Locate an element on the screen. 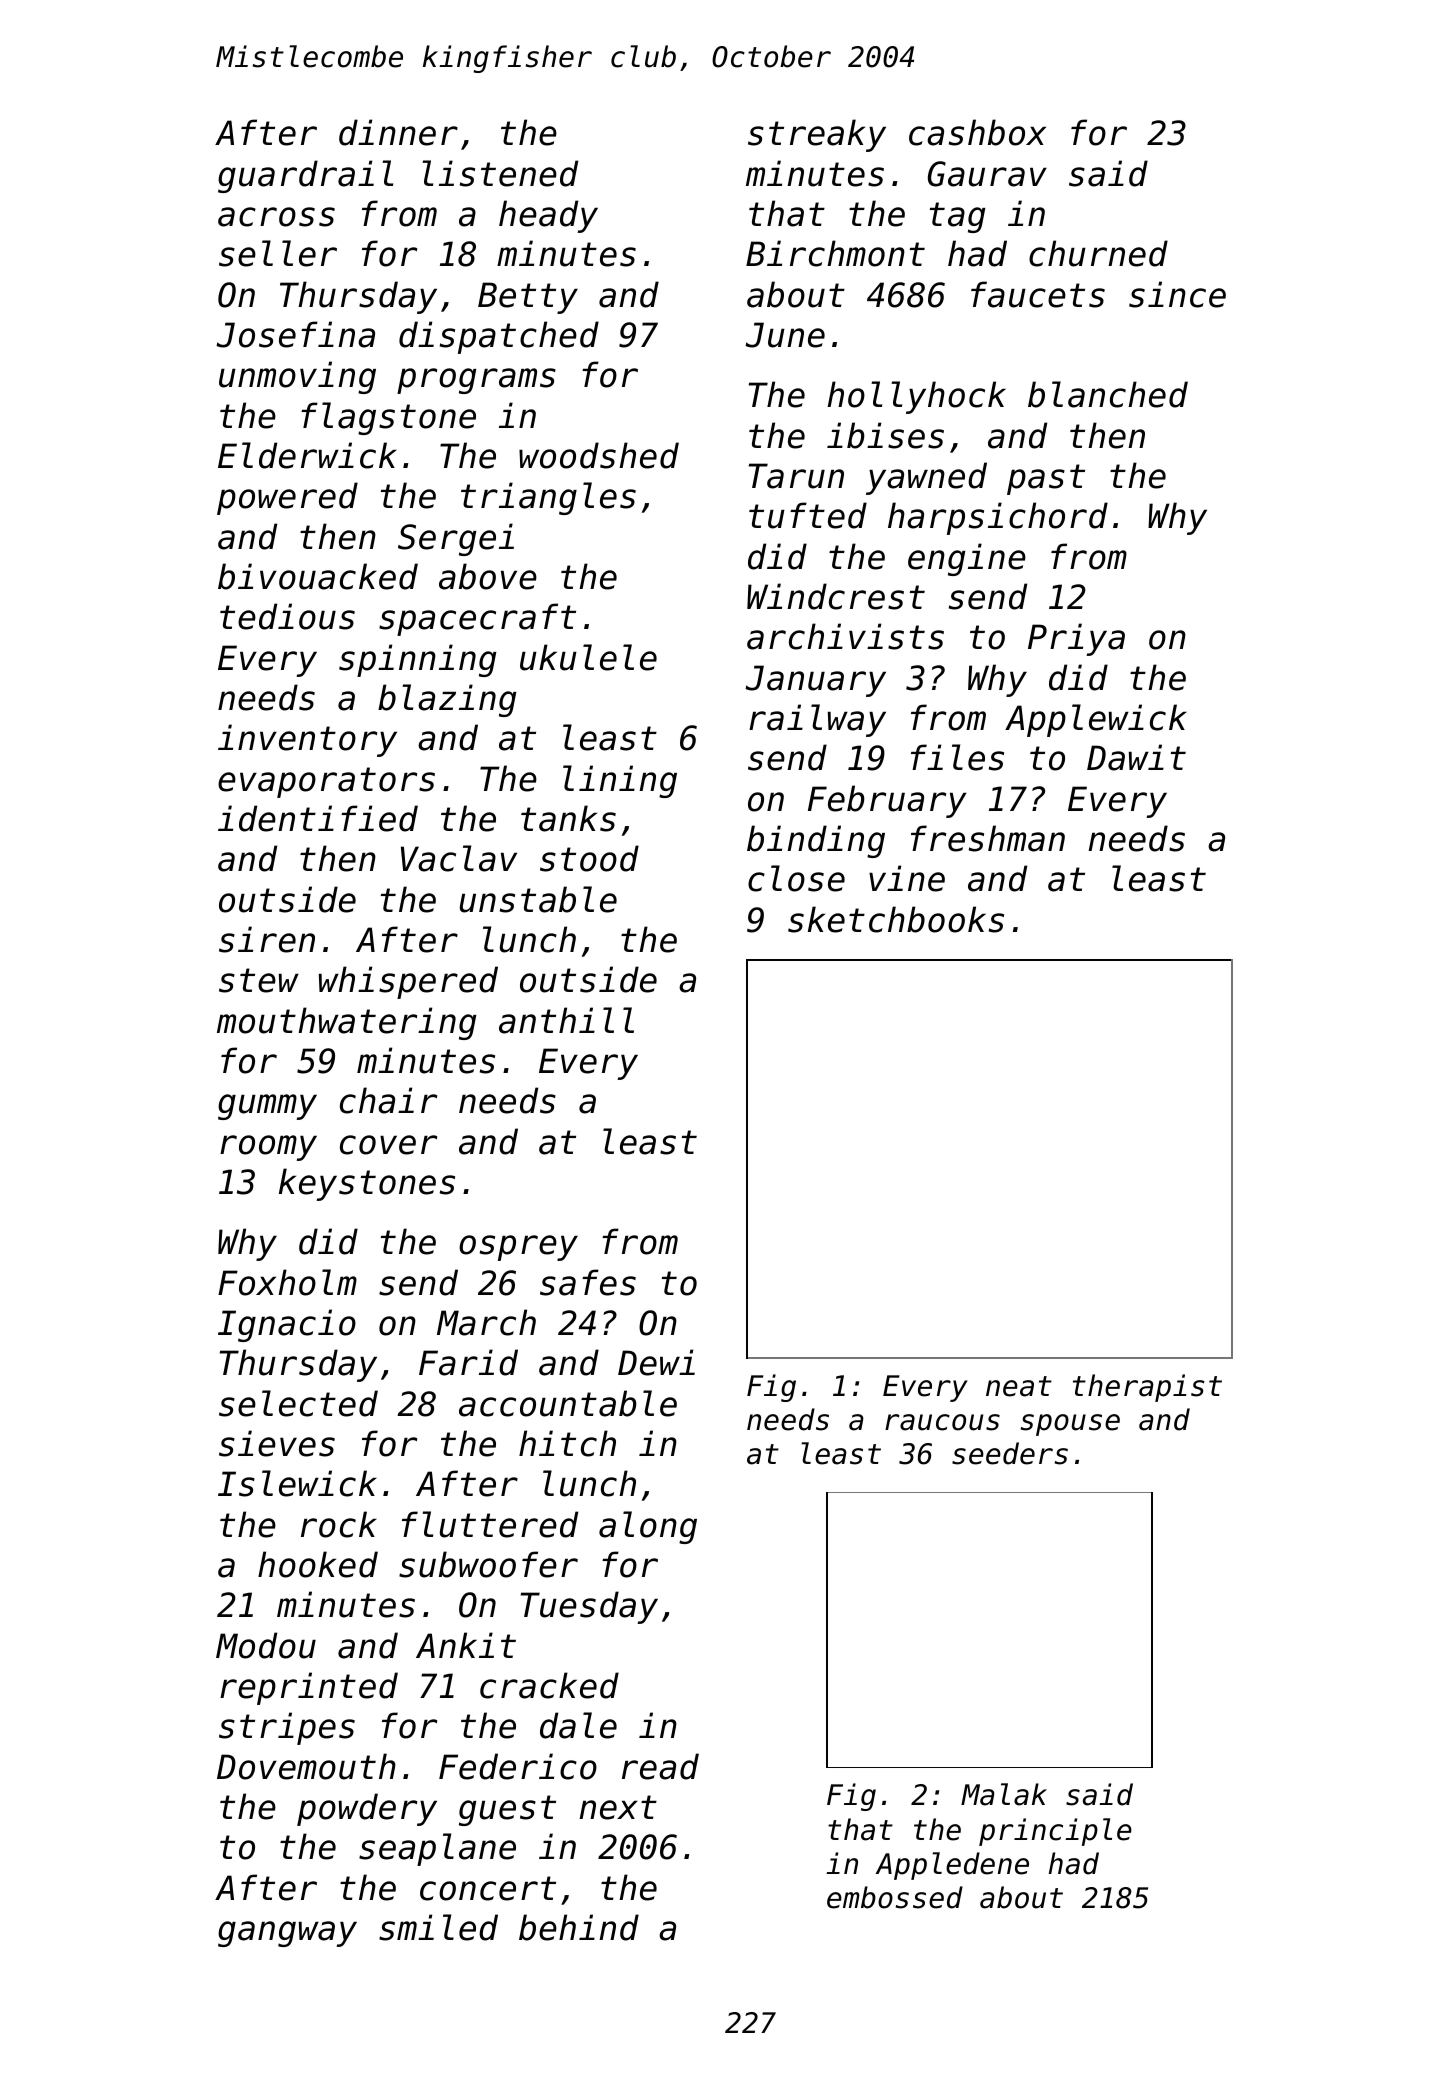 The height and width of the screenshot is (2100, 1450). Ignacio is located at coordinates (287, 1325).
